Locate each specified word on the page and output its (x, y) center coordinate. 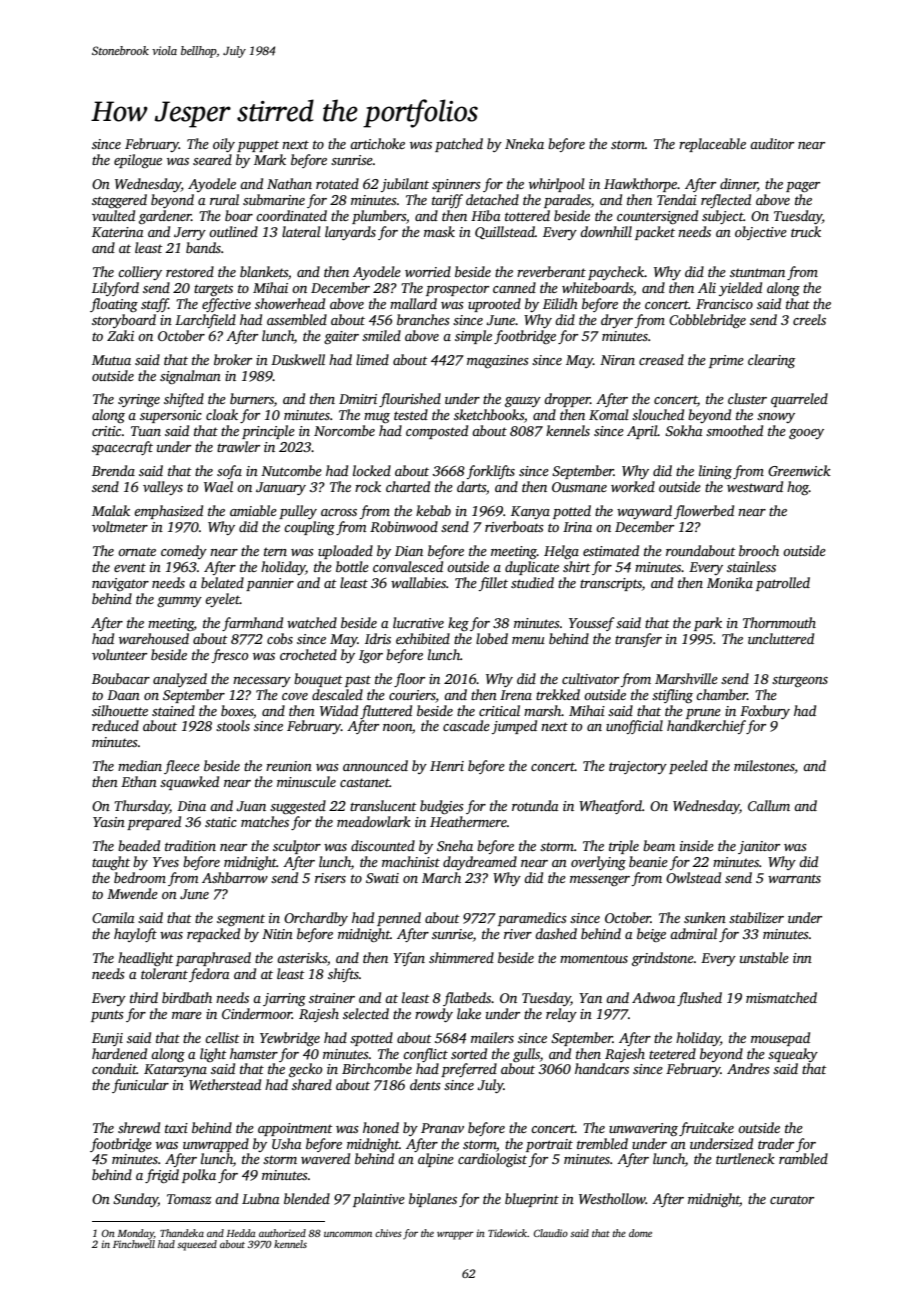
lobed (492, 638)
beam (659, 845)
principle (268, 432)
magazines (498, 361)
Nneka (524, 143)
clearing (771, 361)
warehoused (154, 638)
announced (375, 765)
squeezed (197, 1245)
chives (388, 1233)
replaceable (712, 145)
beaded (139, 845)
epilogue (138, 161)
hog (798, 488)
